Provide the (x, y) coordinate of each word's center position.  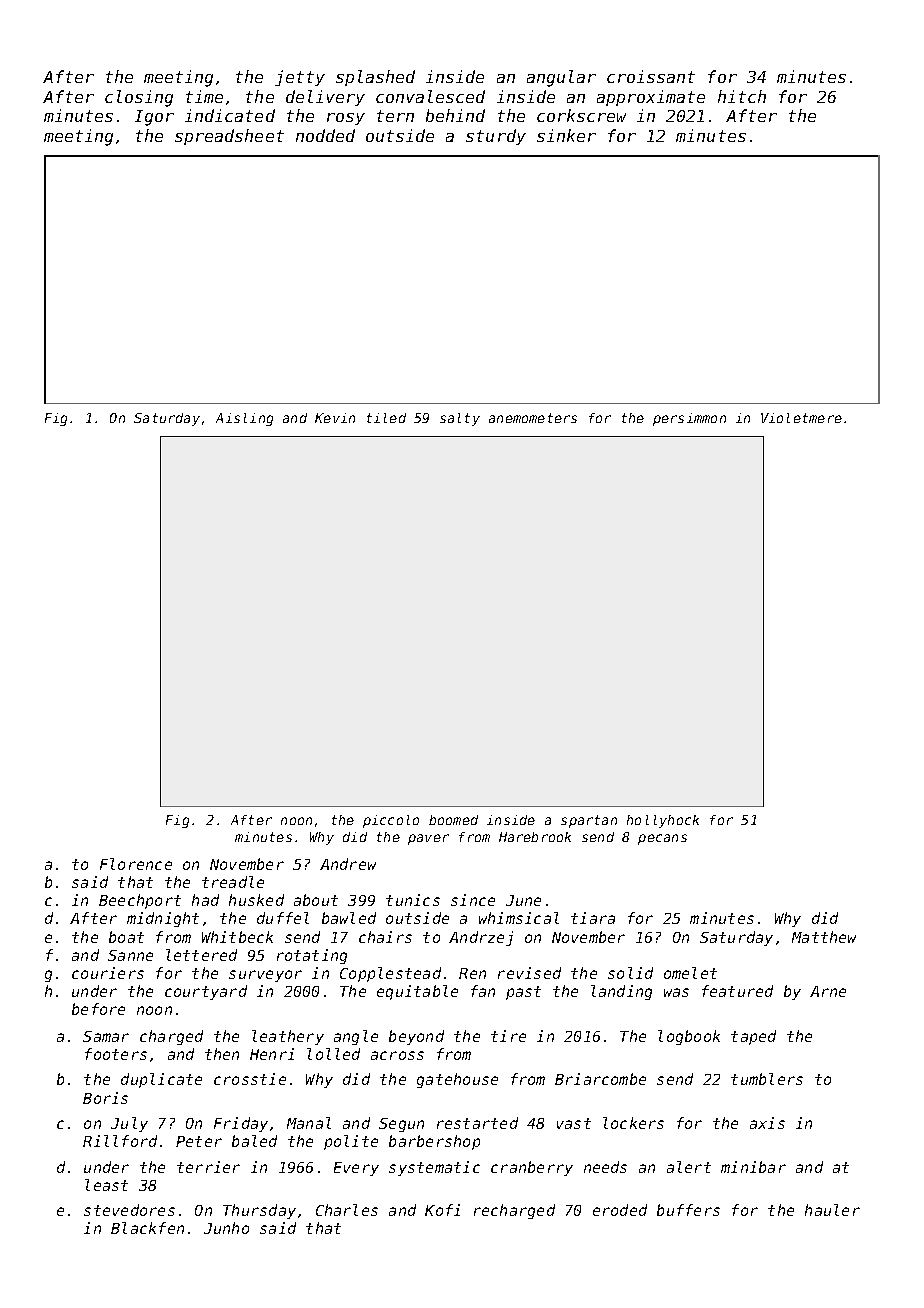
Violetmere (801, 418)
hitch (742, 96)
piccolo (391, 821)
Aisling (244, 419)
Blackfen (147, 1228)
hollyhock (663, 821)
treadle (233, 882)
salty (460, 419)
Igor (154, 118)
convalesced (430, 96)
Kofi (442, 1210)
